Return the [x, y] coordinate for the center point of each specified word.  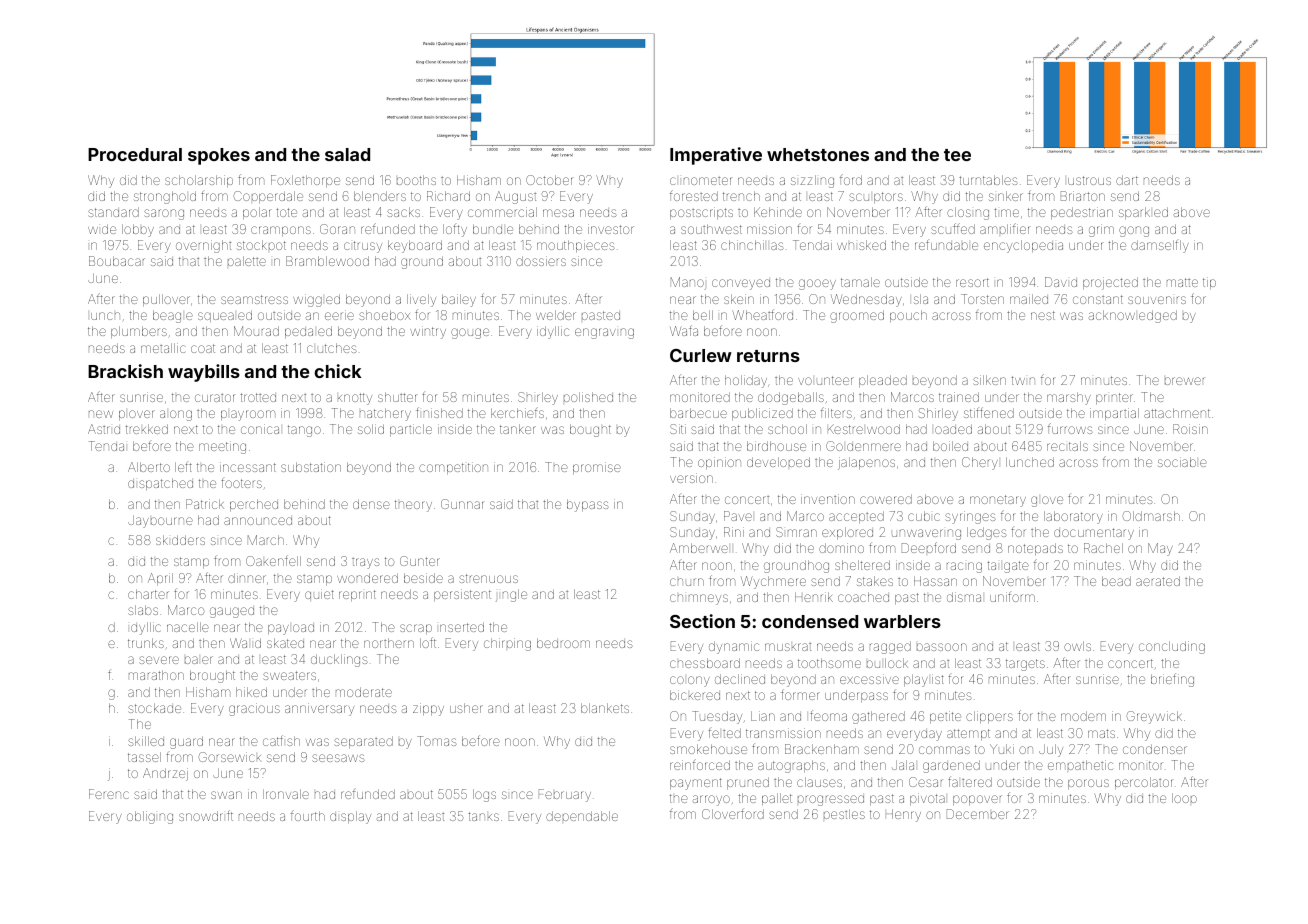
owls [1077, 646]
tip [1209, 283]
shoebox [384, 315]
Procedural [135, 154]
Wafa [684, 330]
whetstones [818, 154]
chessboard [705, 663]
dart [1127, 180]
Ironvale [286, 794]
